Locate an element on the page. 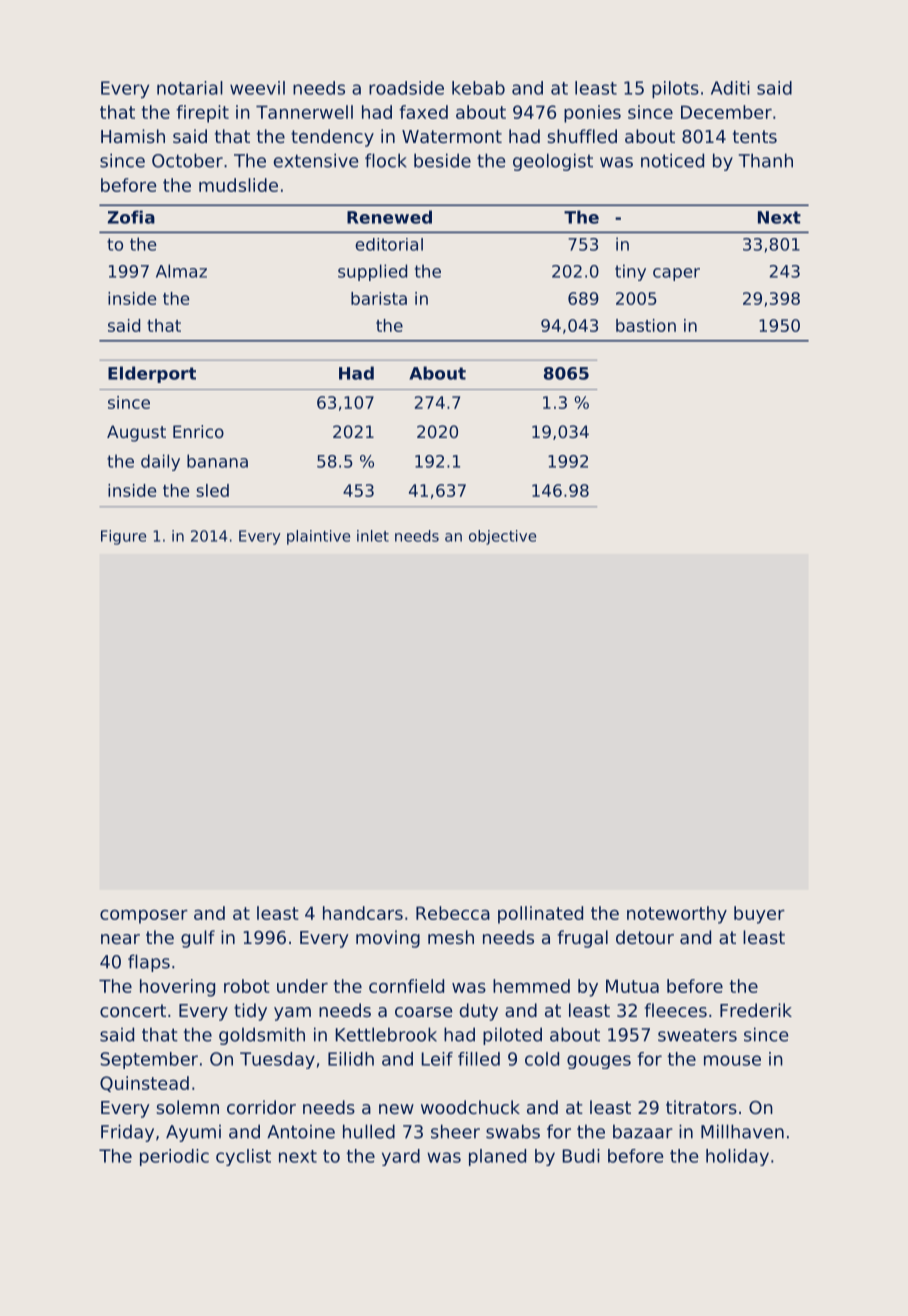 This document has width=908, height=1316. gulf is located at coordinates (198, 939).
